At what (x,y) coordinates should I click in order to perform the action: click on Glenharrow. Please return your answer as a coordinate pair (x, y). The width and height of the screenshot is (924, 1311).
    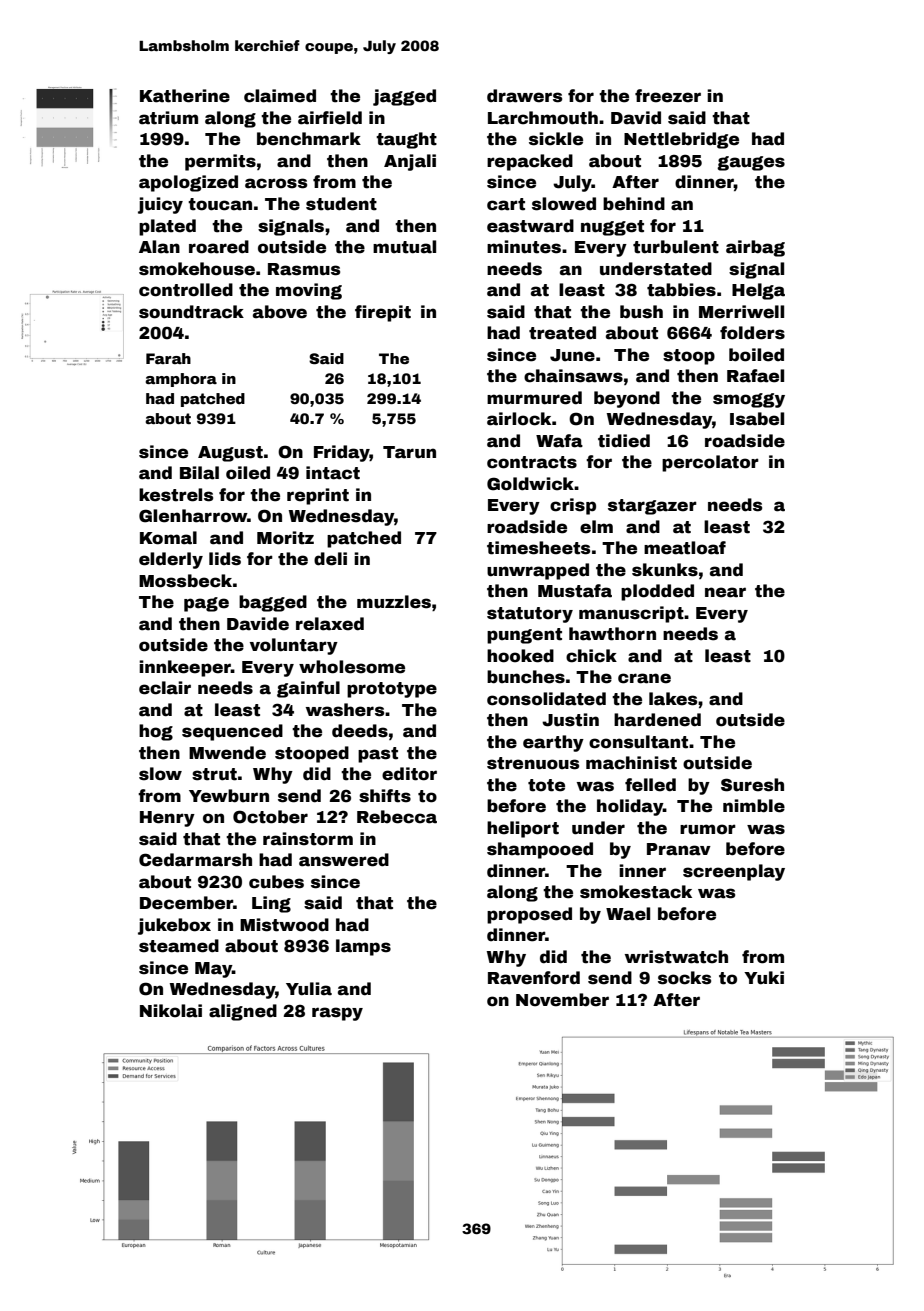
    Looking at the image, I should click on (193, 516).
